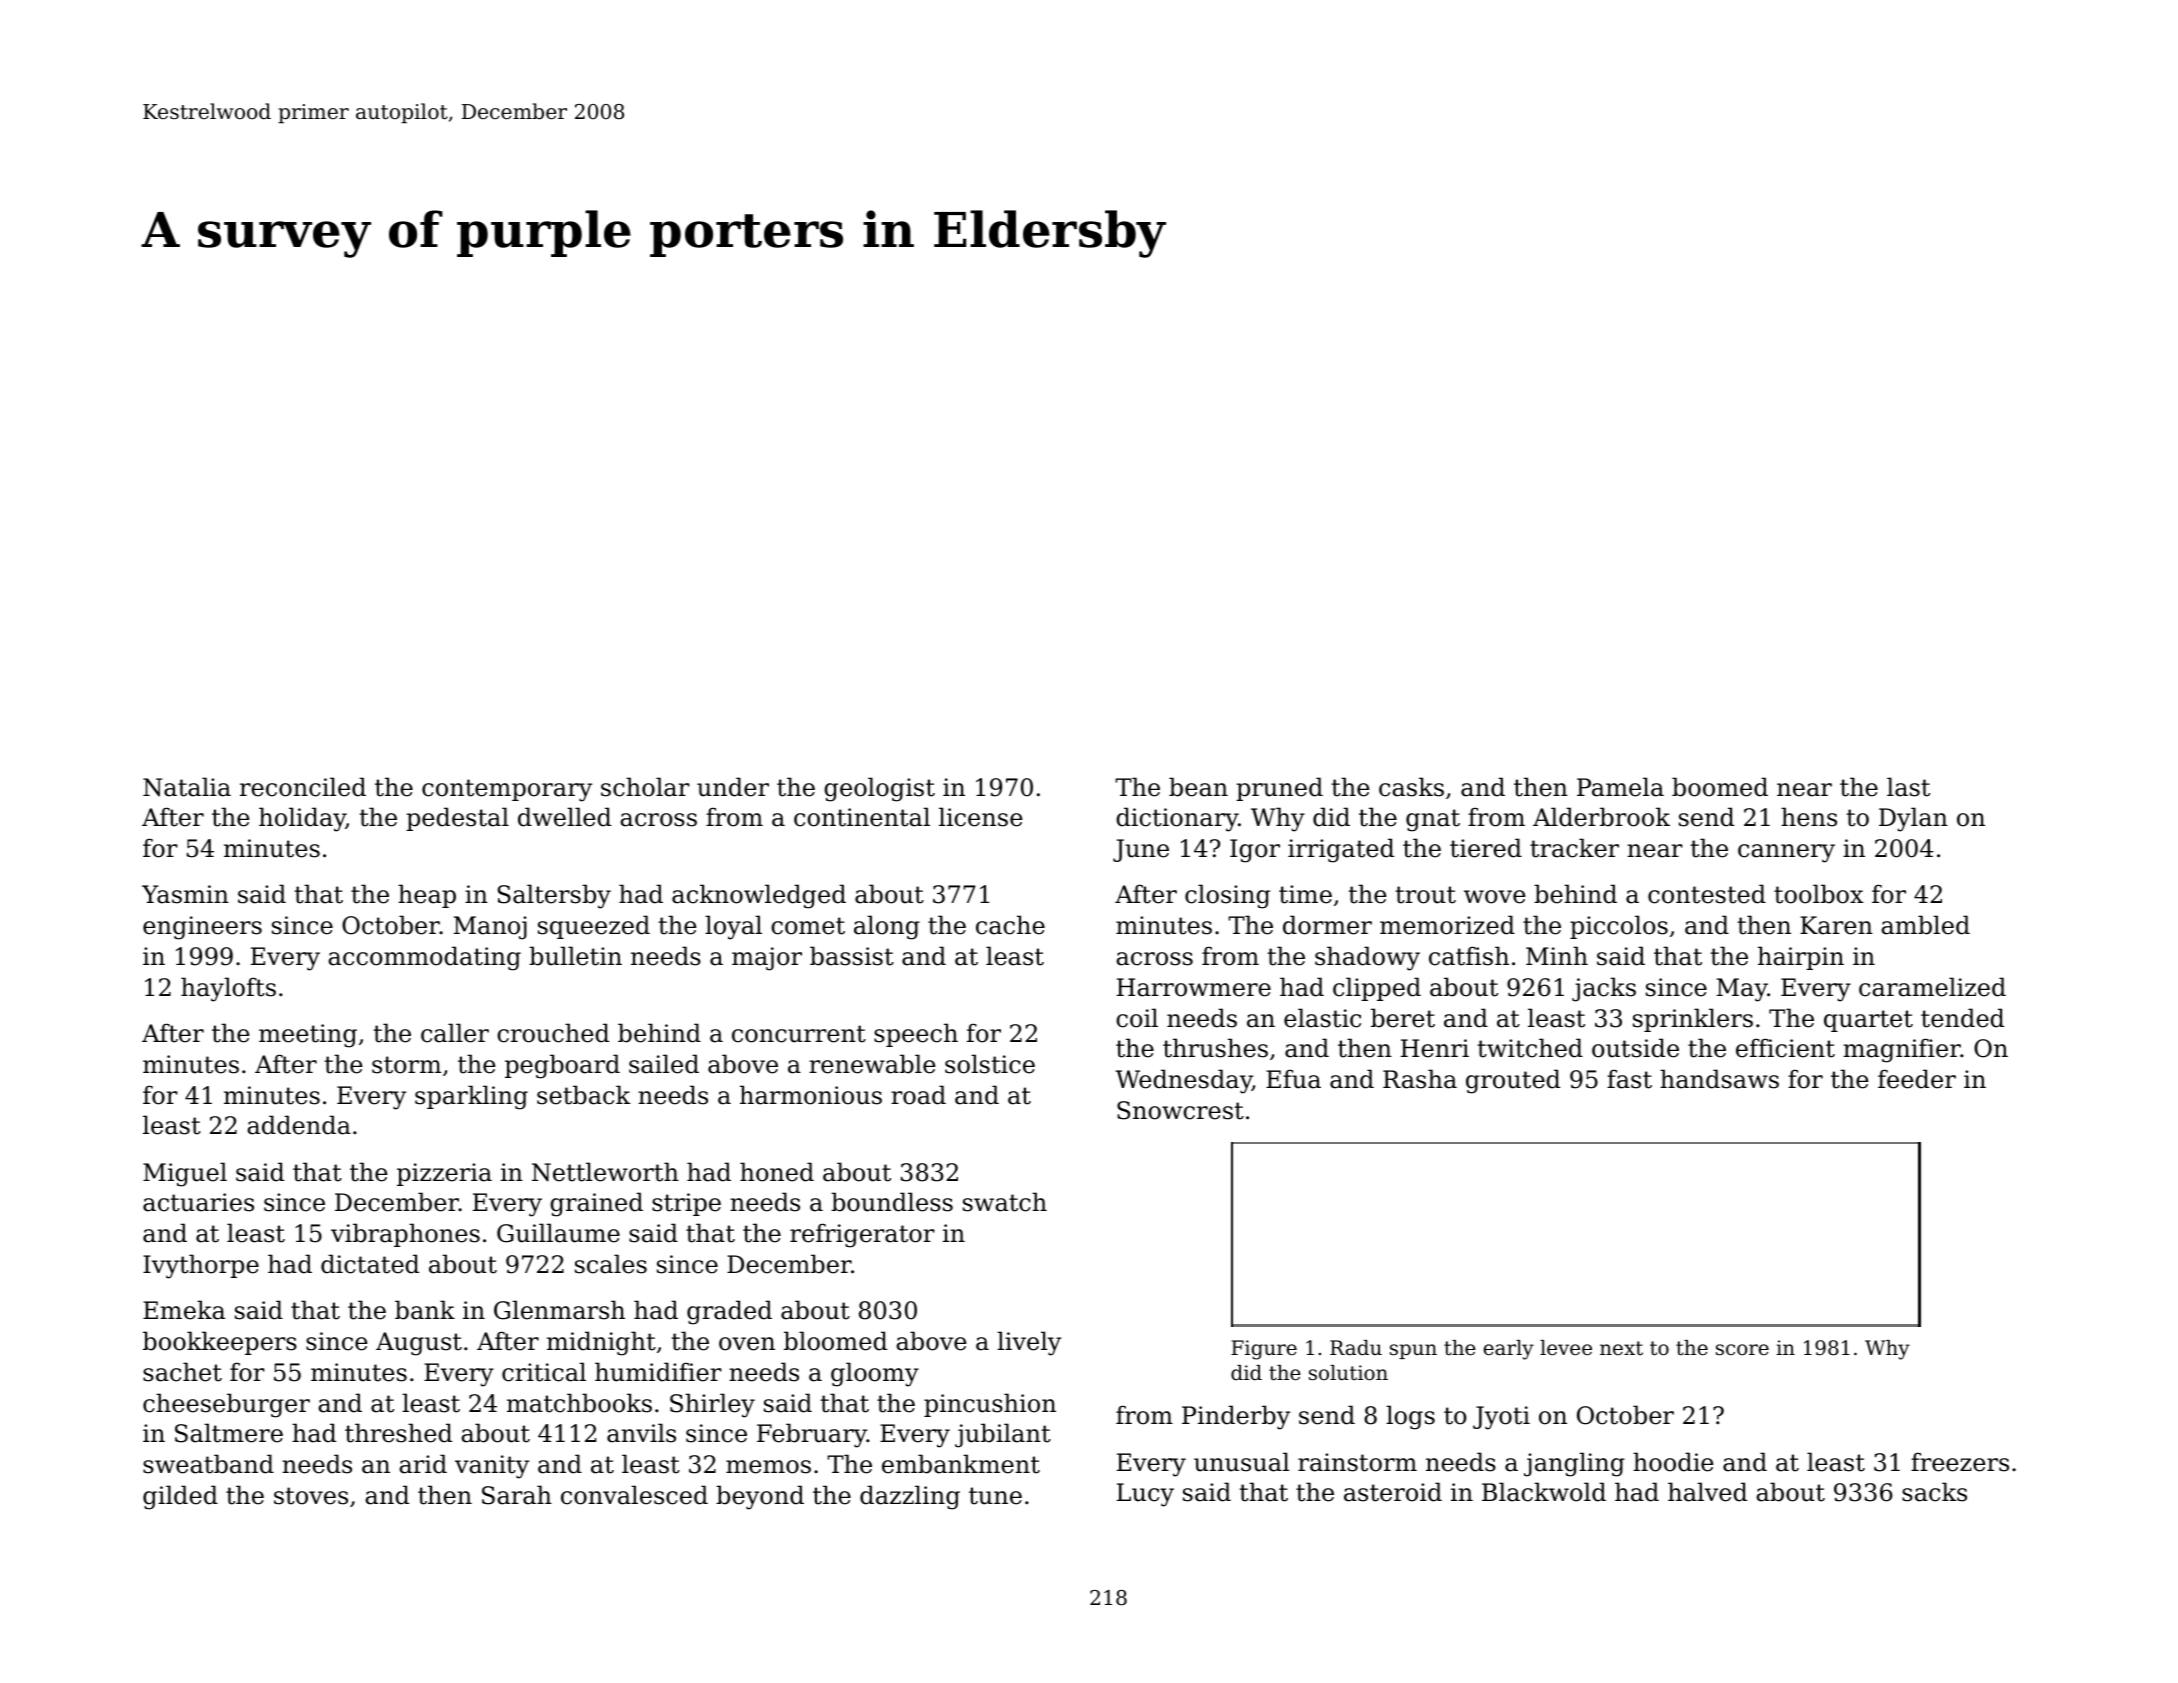 This screenshot has width=2178, height=1683. What do you see at coordinates (879, 789) in the screenshot?
I see `geologist` at bounding box center [879, 789].
